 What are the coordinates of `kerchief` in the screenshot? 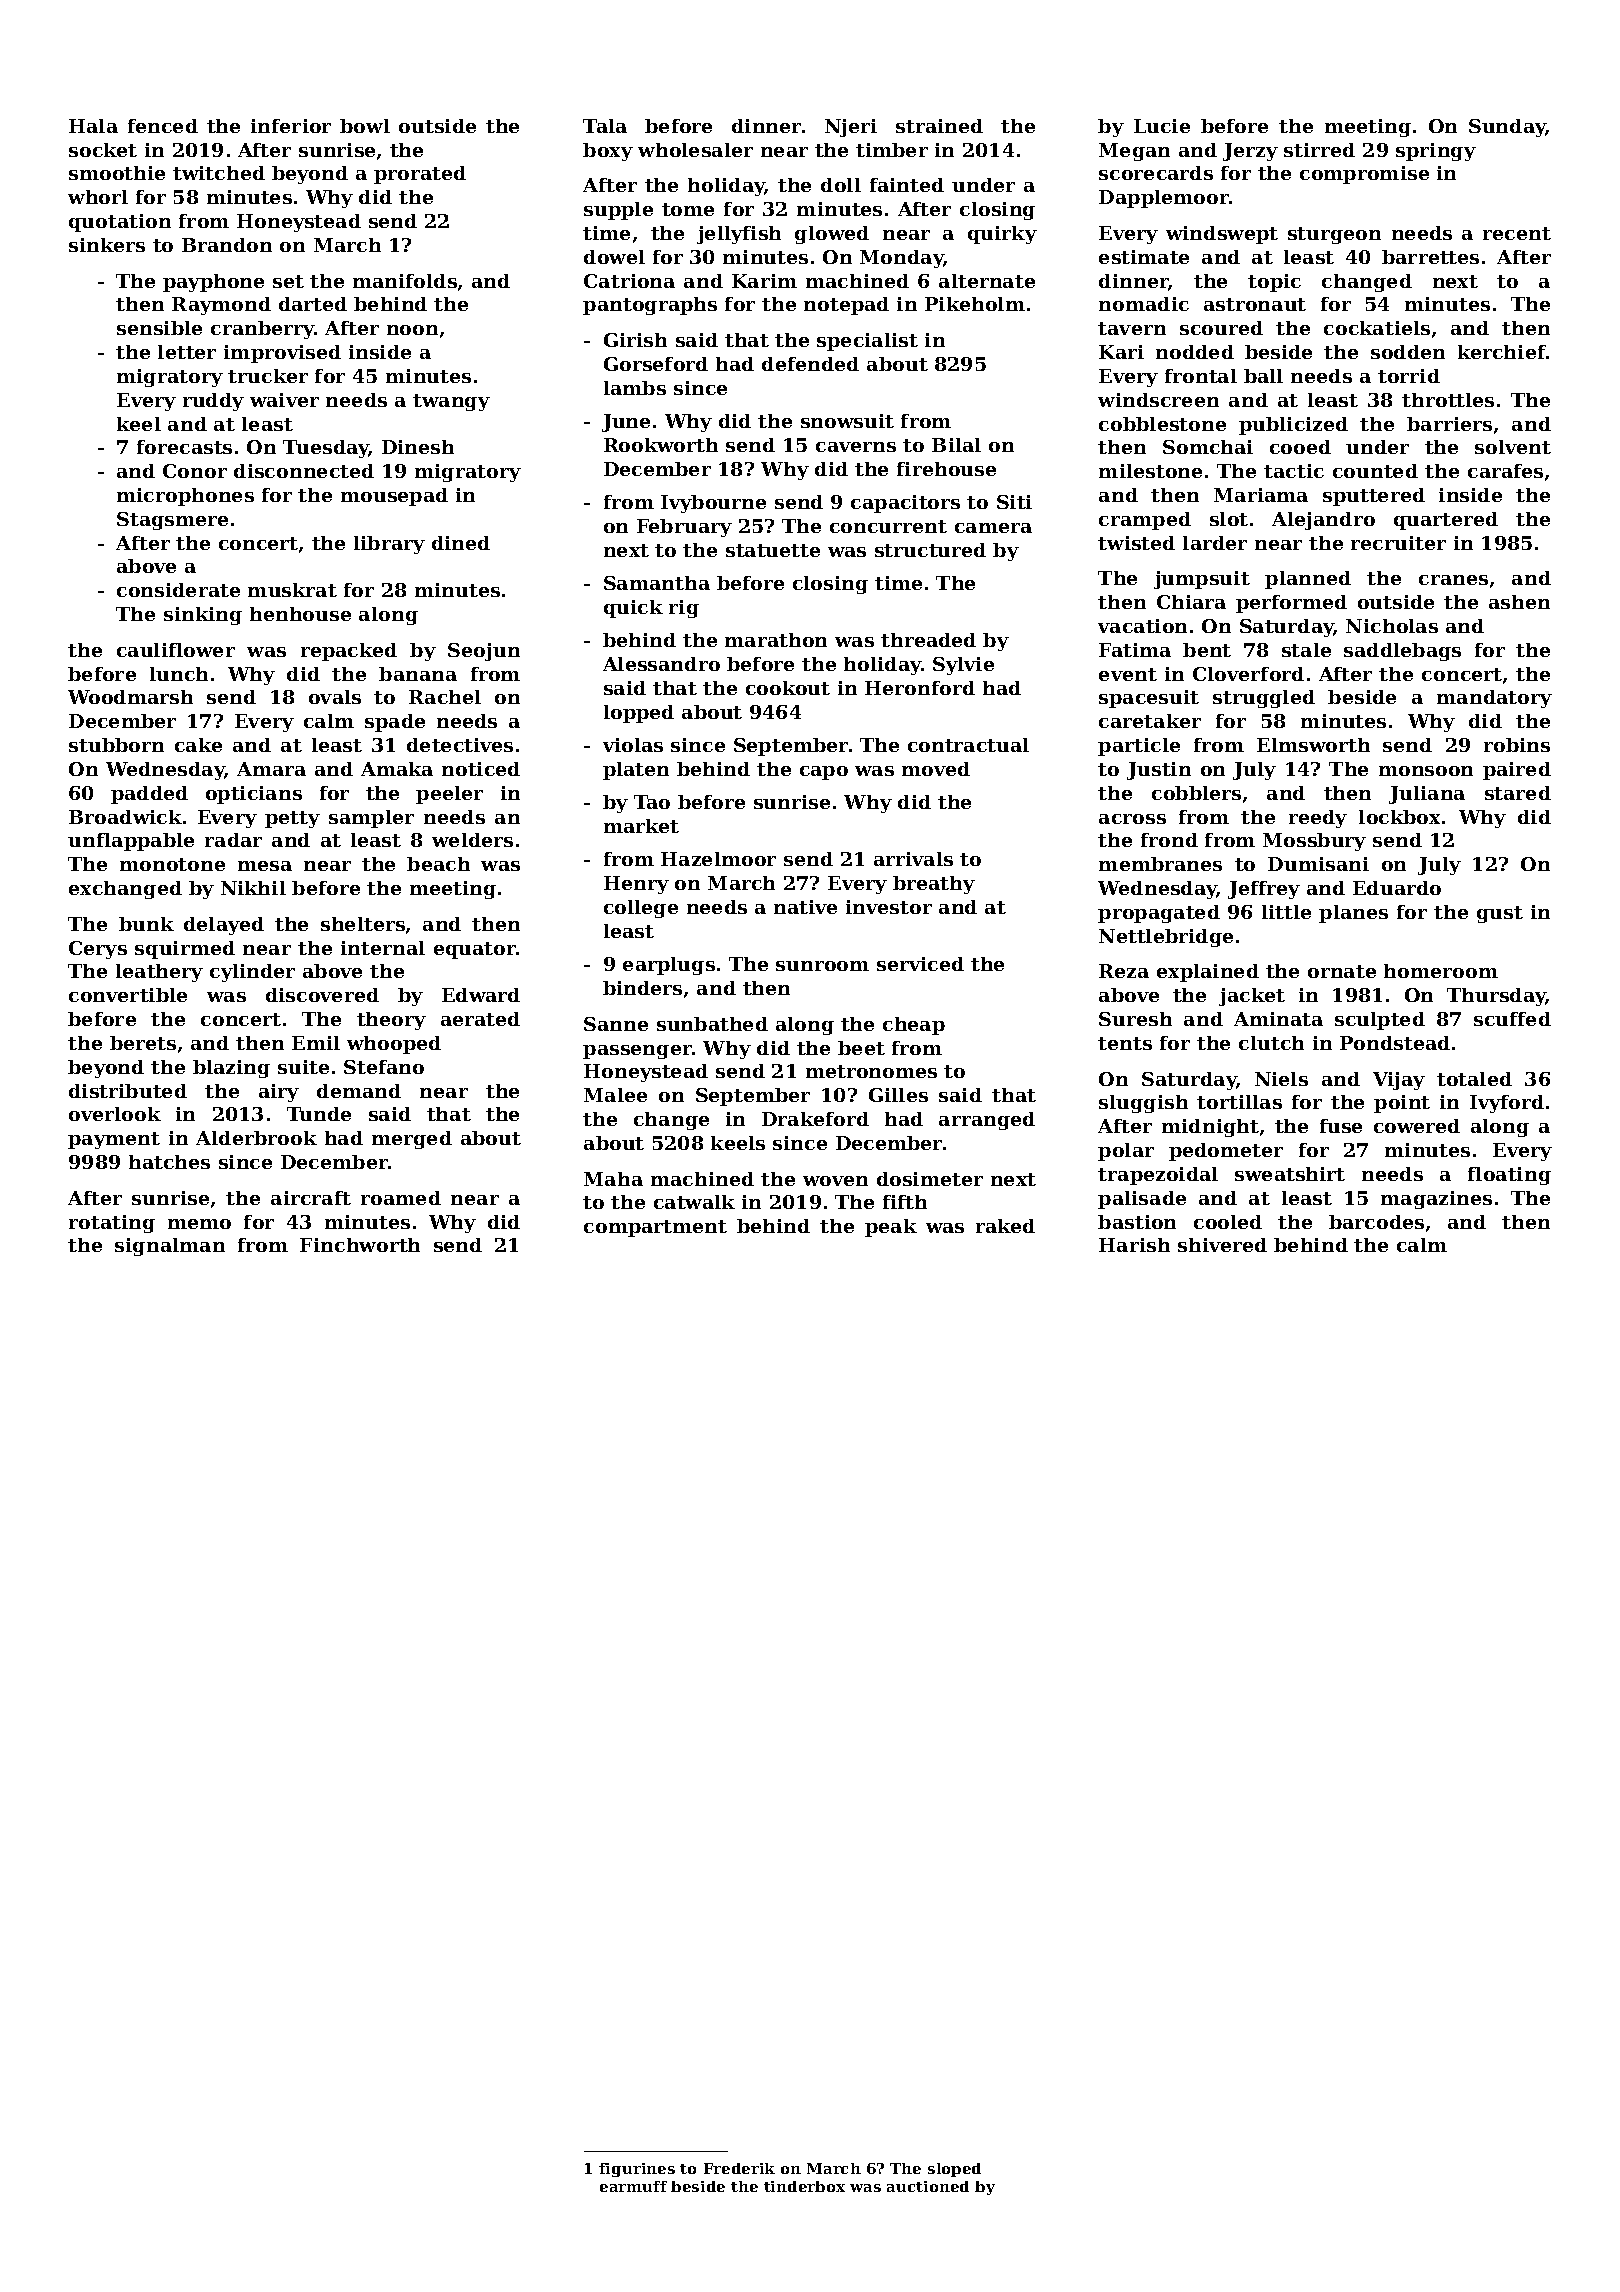 It's located at (1502, 352).
